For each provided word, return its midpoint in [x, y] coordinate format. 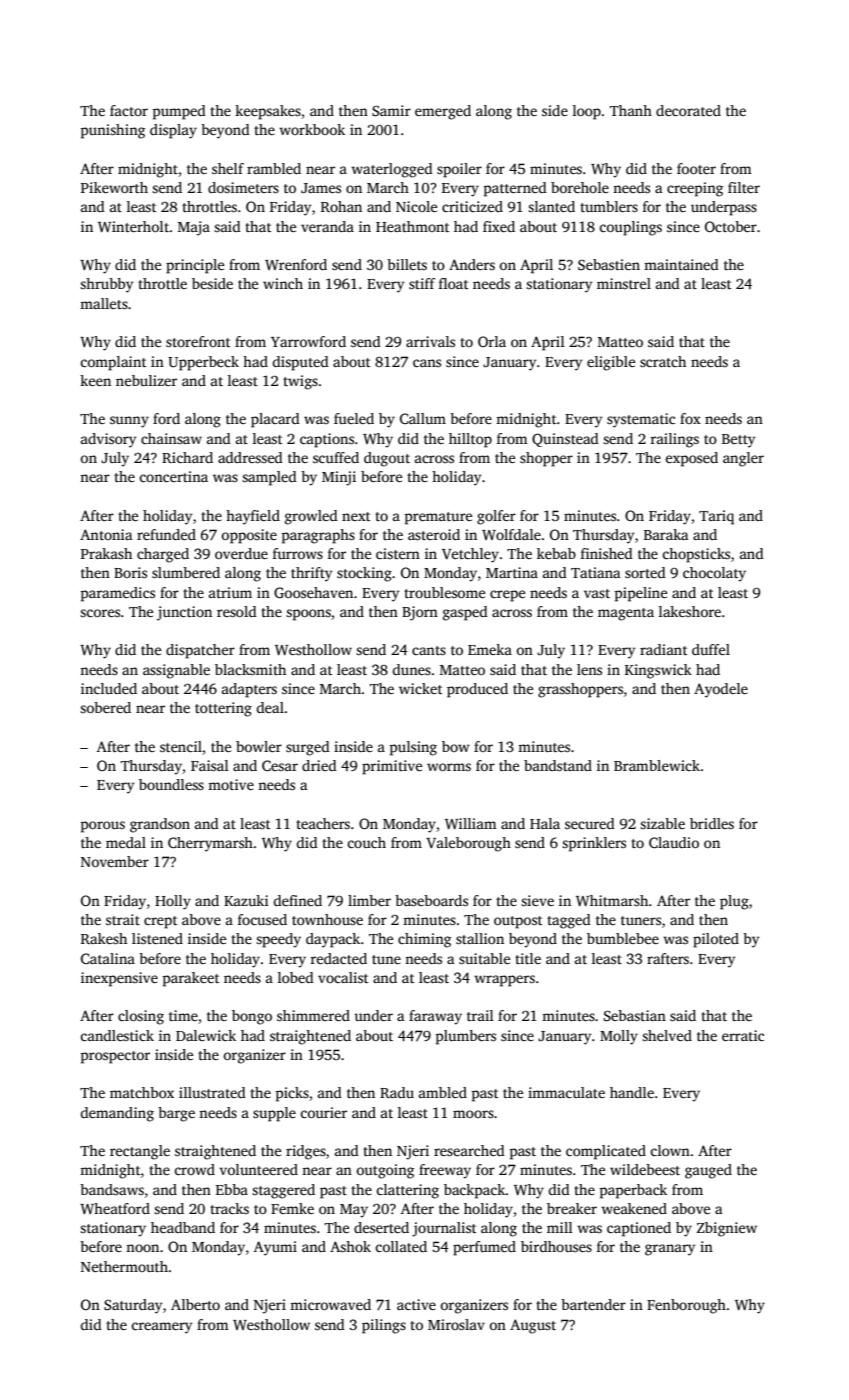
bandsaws [112, 1189]
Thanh [631, 110]
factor [129, 110]
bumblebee [623, 938]
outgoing [385, 1171]
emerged [443, 112]
